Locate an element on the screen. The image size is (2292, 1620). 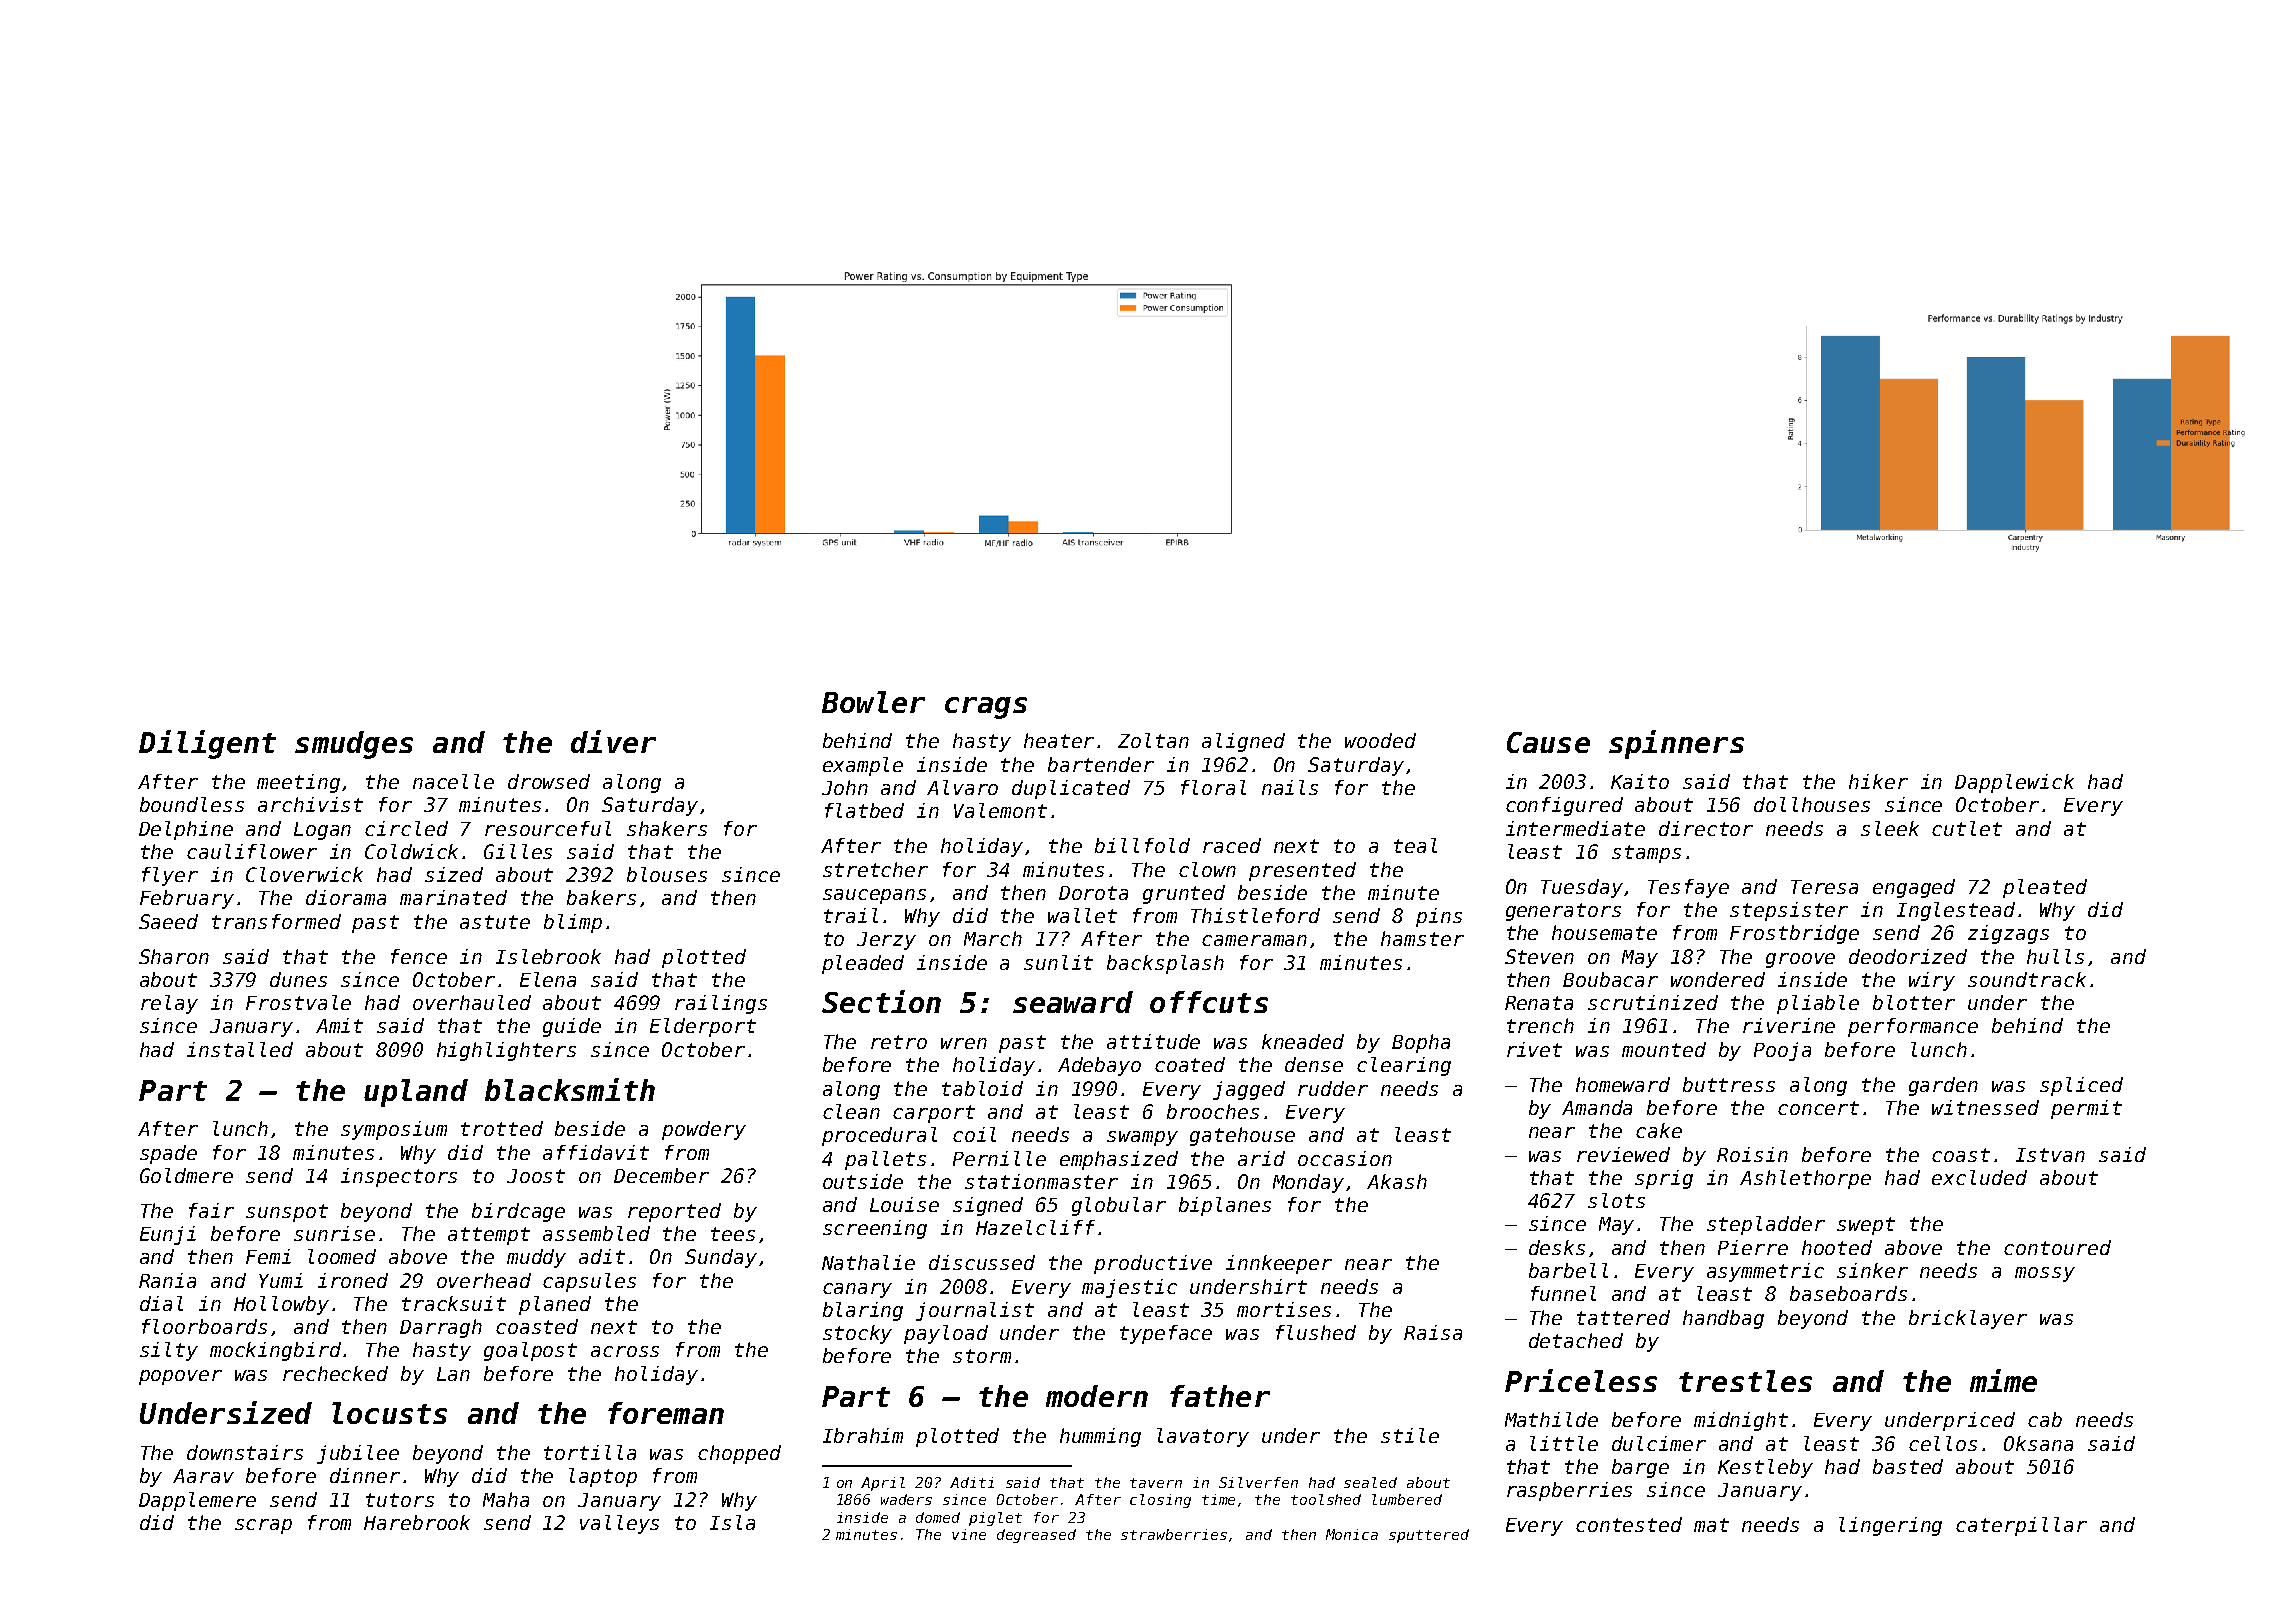
Amit is located at coordinates (339, 1025).
